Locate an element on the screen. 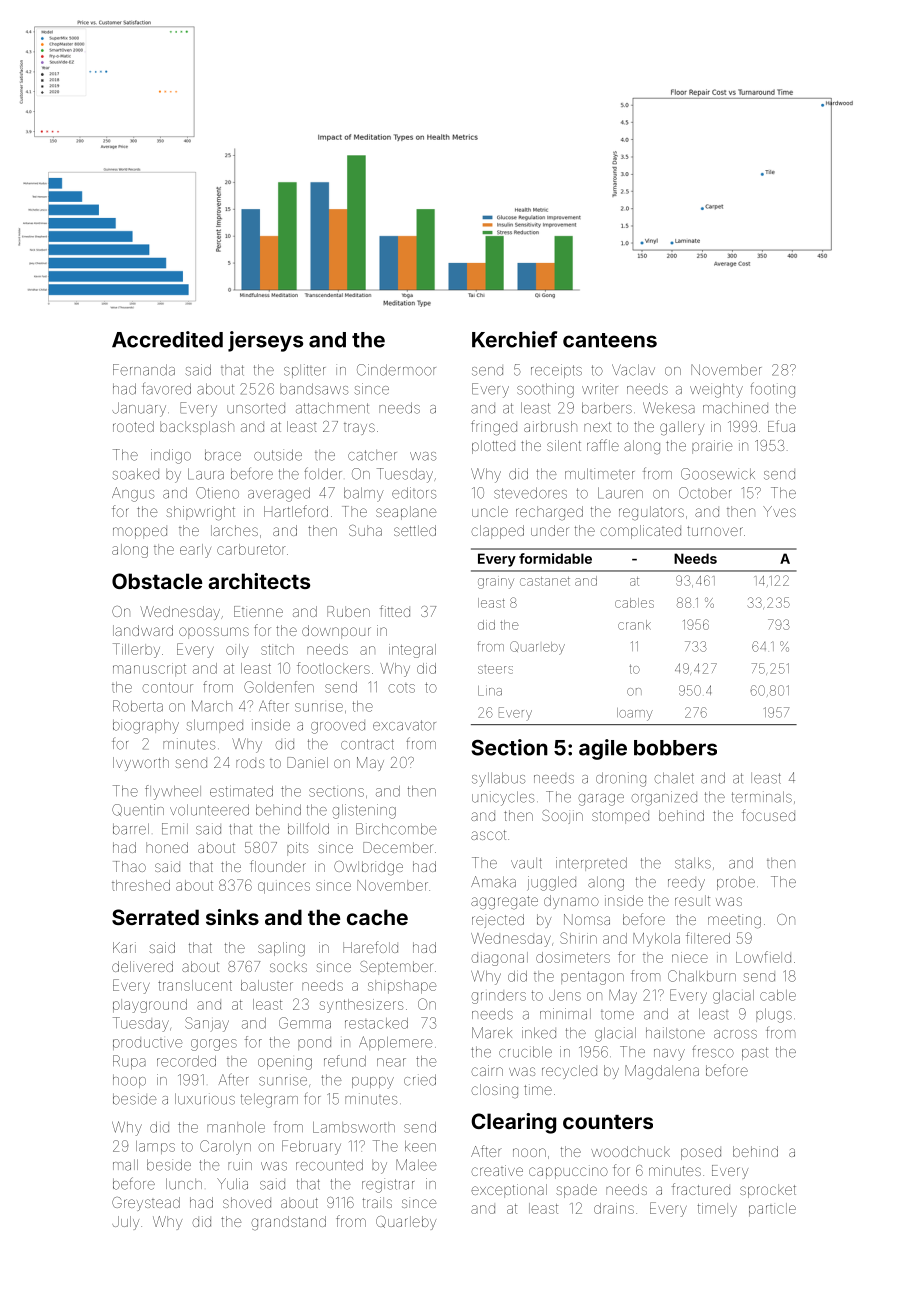  Kerchief is located at coordinates (514, 339).
